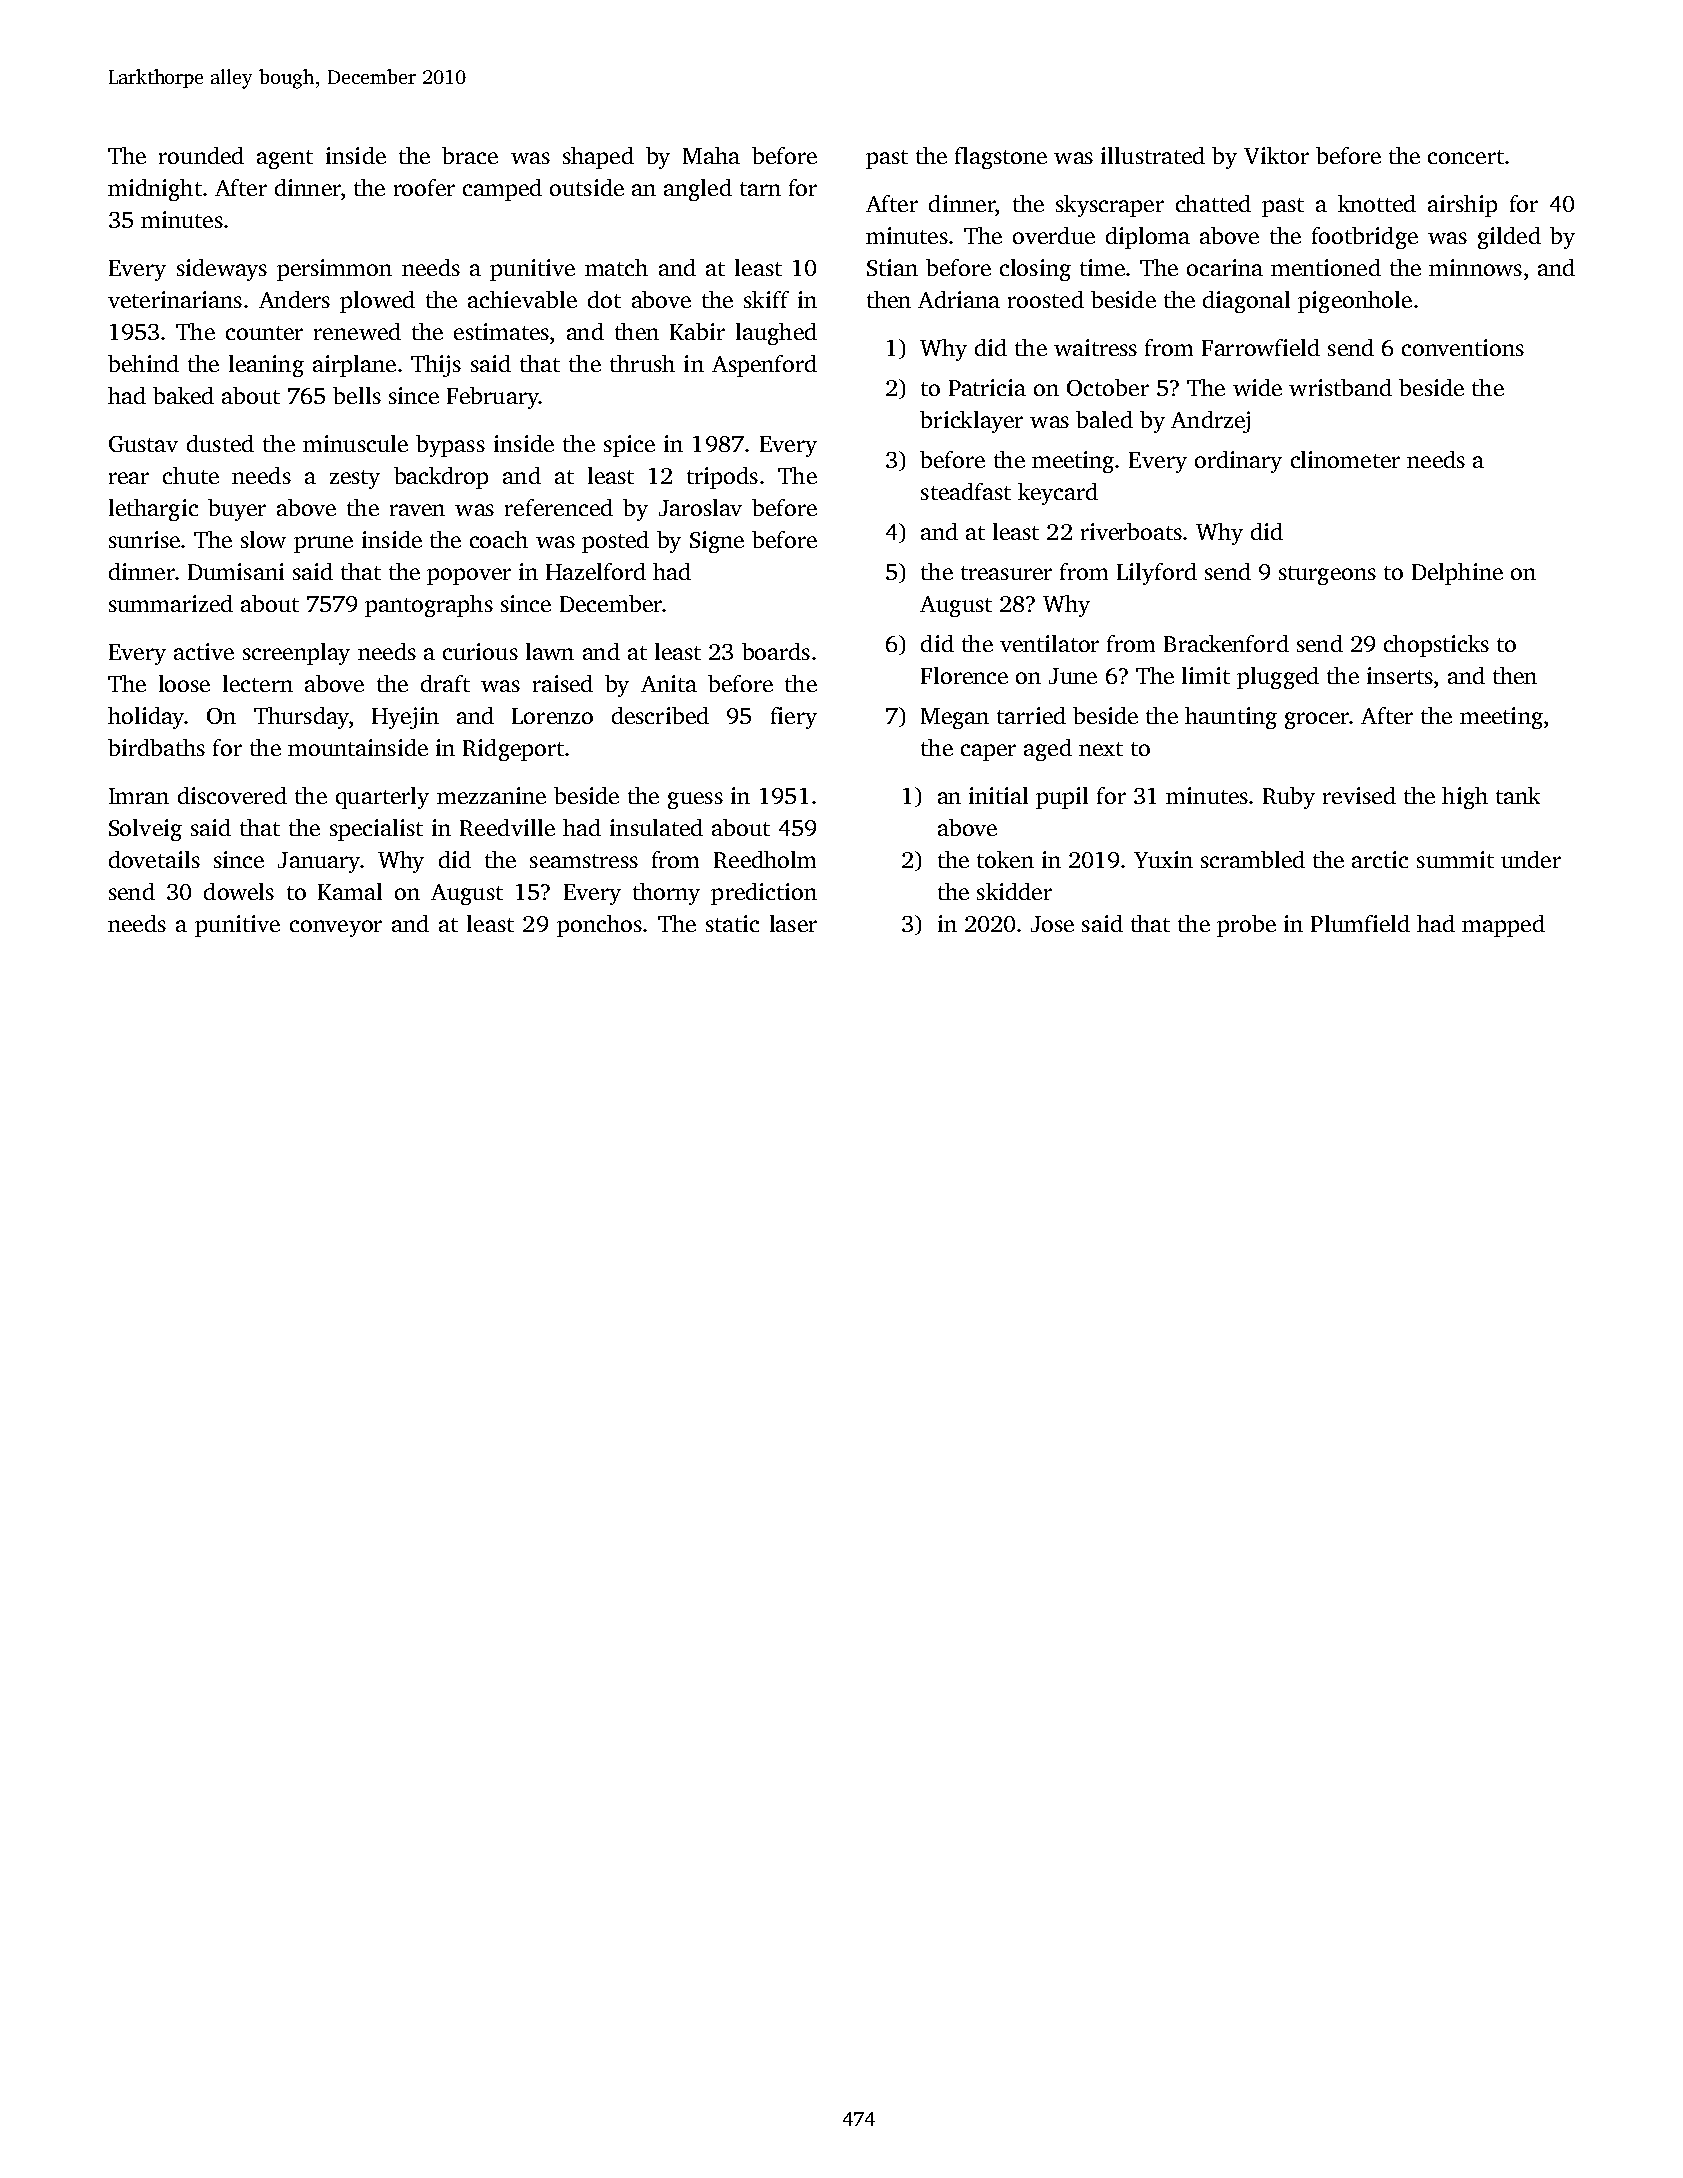  What do you see at coordinates (1345, 459) in the document?
I see `clinometer` at bounding box center [1345, 459].
